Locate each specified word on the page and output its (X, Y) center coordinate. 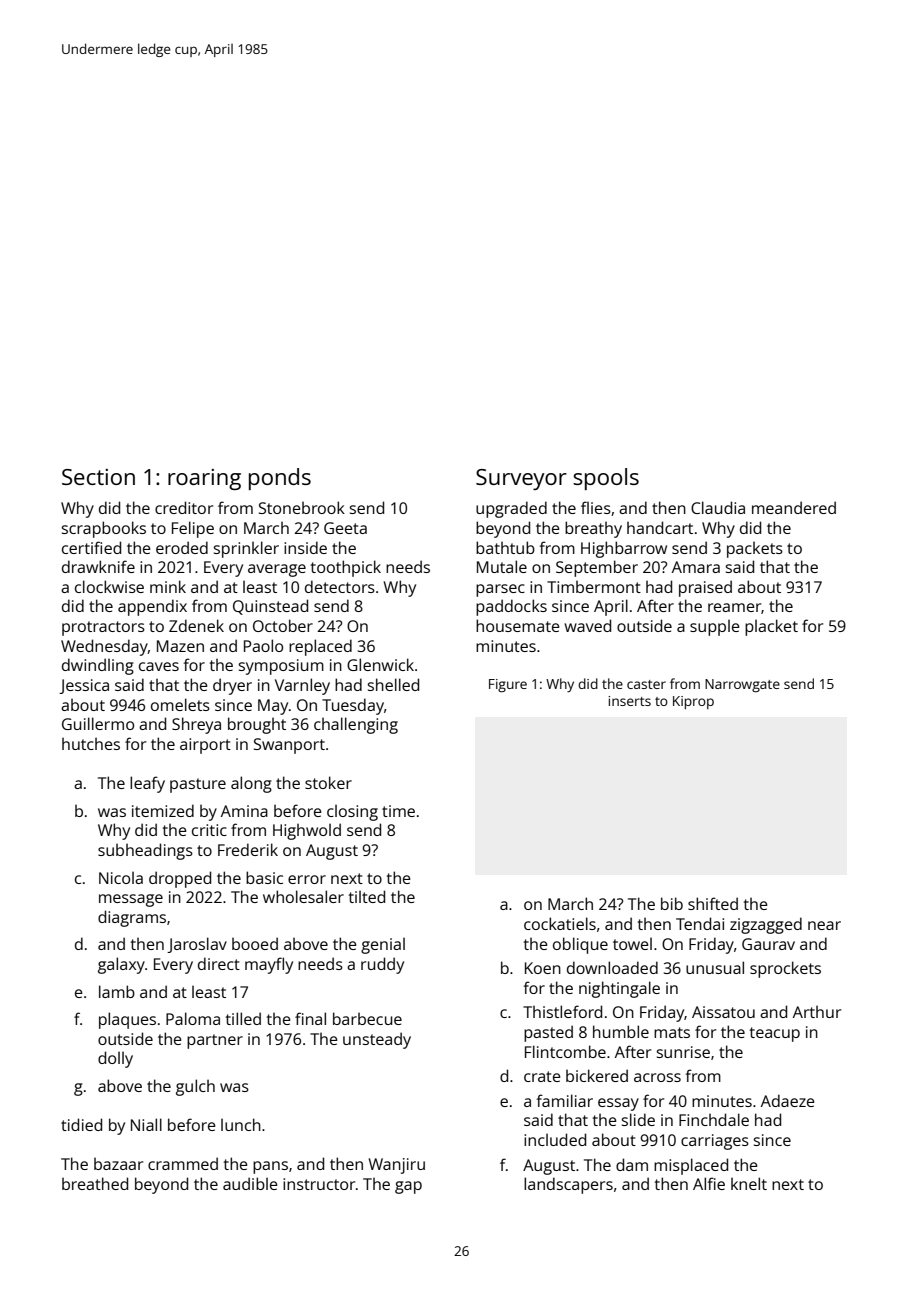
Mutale (502, 566)
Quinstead (270, 607)
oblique (580, 945)
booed (255, 943)
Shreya (196, 725)
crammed (183, 1163)
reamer (734, 607)
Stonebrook (302, 507)
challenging (356, 725)
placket (771, 627)
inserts (629, 701)
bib (672, 903)
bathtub (505, 547)
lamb (117, 991)
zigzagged (766, 925)
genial (383, 946)
